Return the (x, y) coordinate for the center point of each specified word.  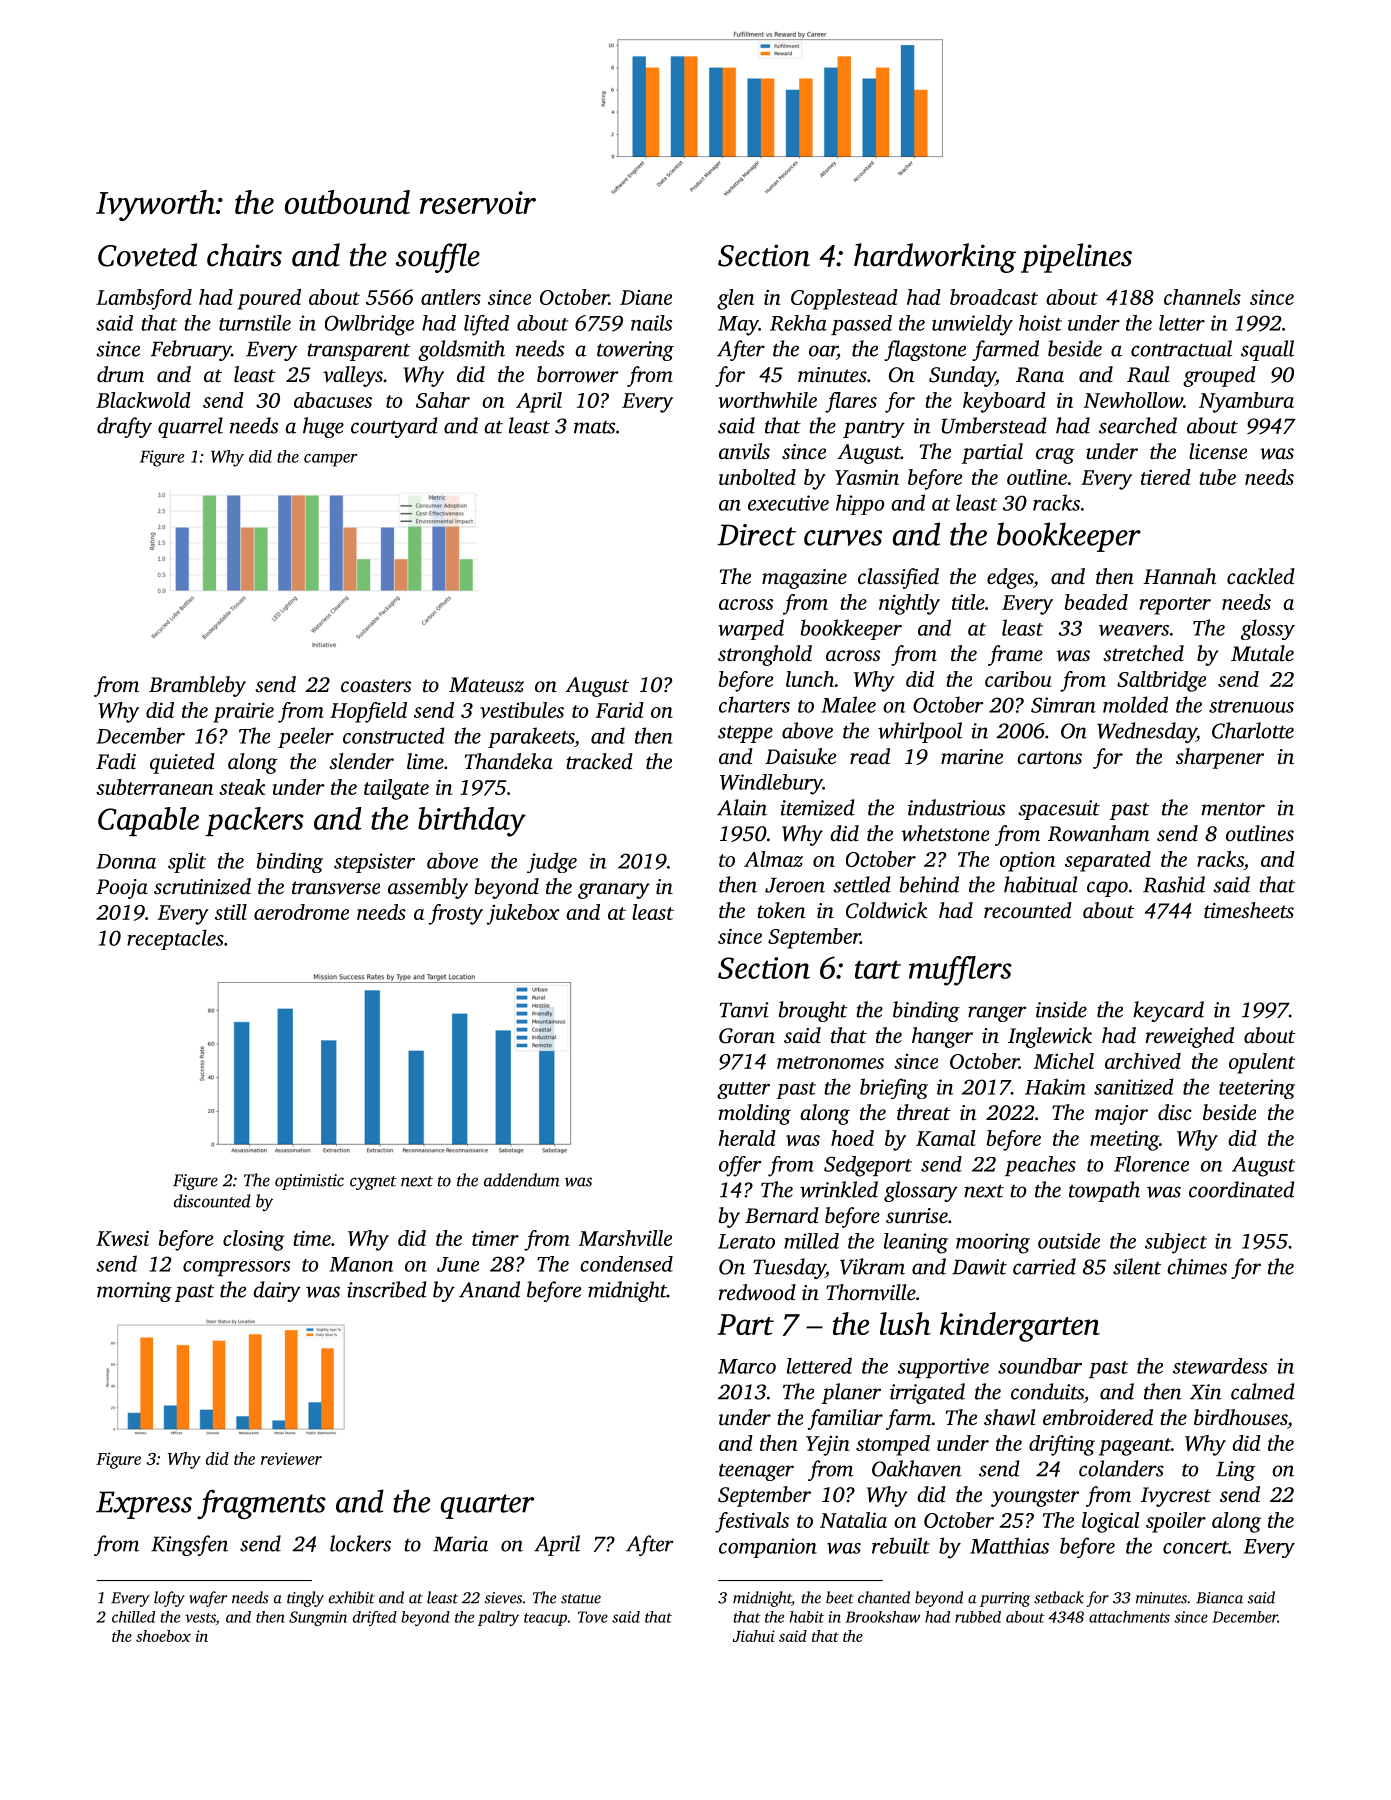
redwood (757, 1292)
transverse (336, 888)
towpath (1104, 1191)
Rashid (1174, 884)
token (781, 910)
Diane (646, 297)
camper (330, 460)
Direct (757, 535)
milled (811, 1241)
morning (134, 1292)
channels (1202, 297)
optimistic (309, 1182)
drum (120, 374)
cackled (1261, 576)
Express (144, 1505)
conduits (1047, 1391)
